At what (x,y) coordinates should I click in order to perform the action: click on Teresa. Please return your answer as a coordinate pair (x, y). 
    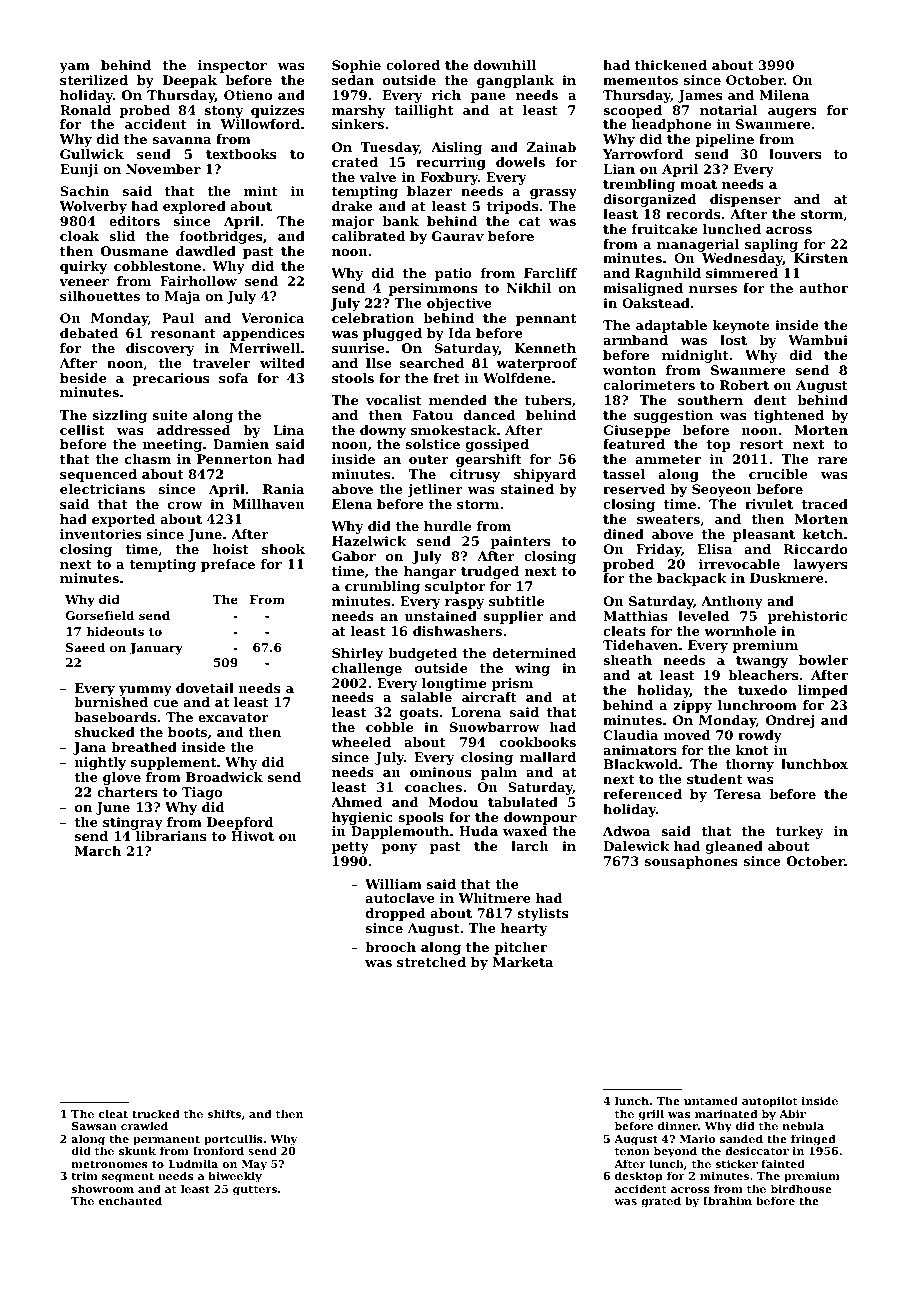
    Looking at the image, I should click on (738, 794).
